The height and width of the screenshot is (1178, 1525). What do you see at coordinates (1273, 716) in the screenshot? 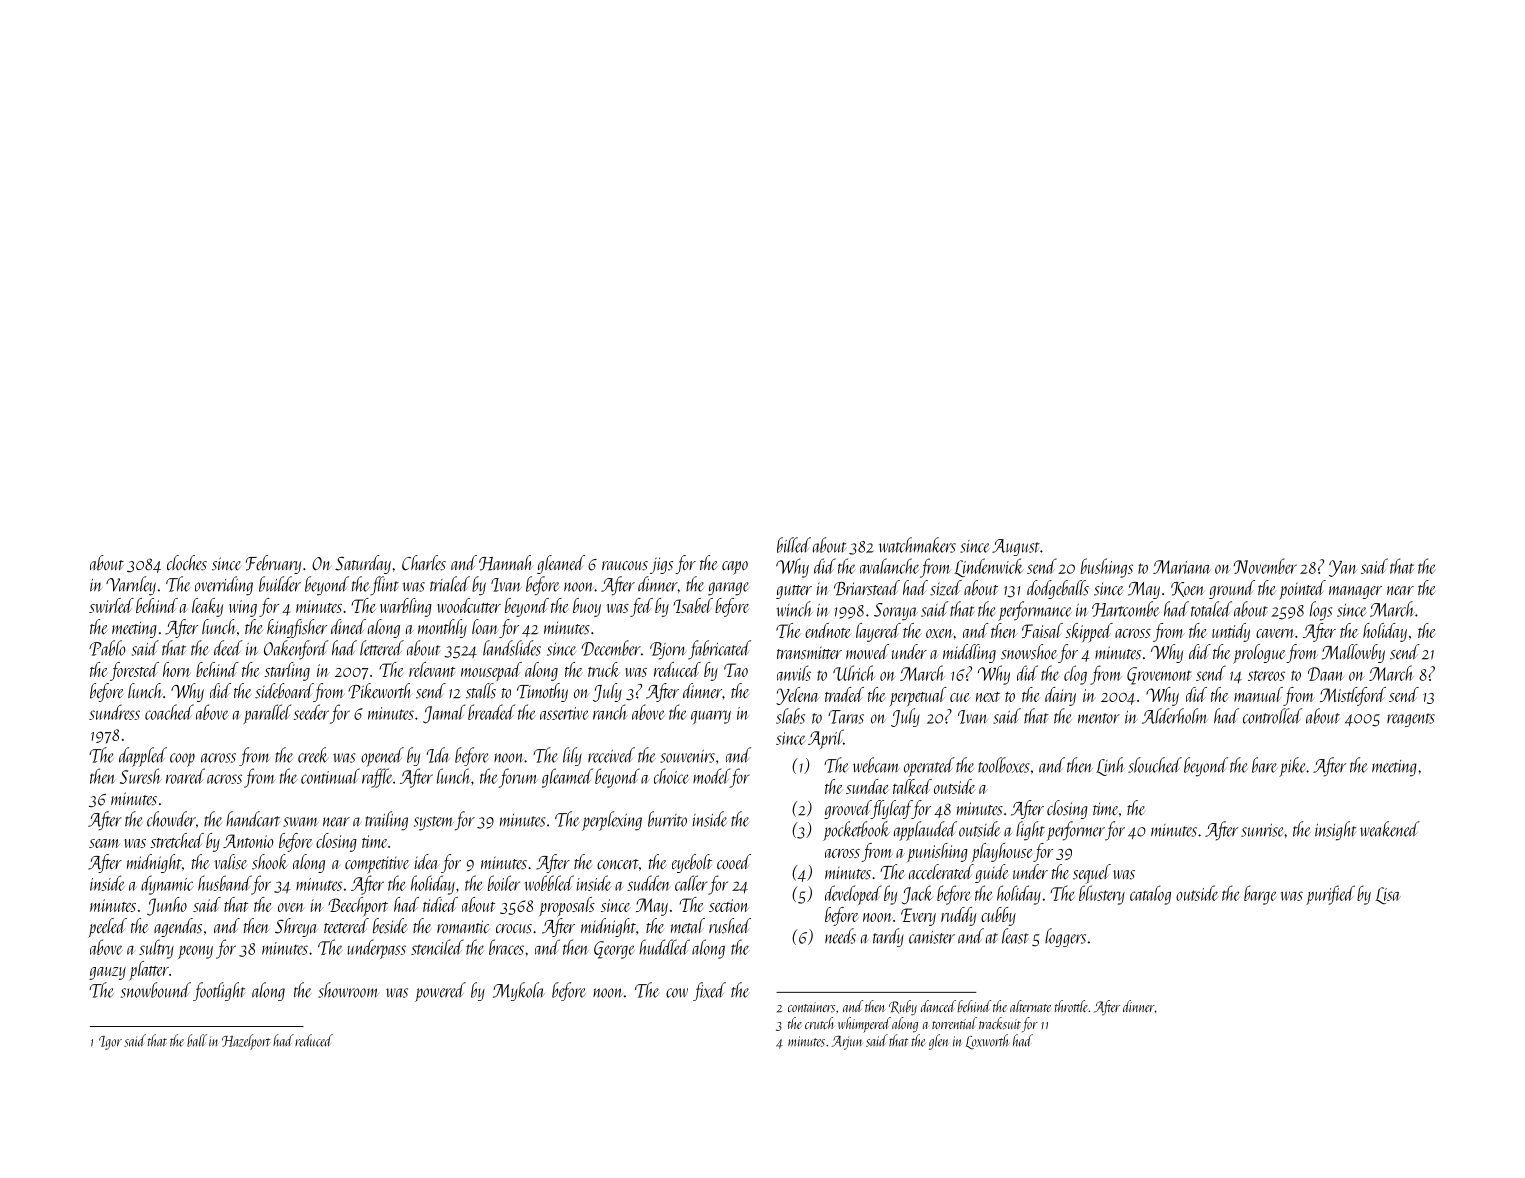
I see `controlled` at bounding box center [1273, 716].
